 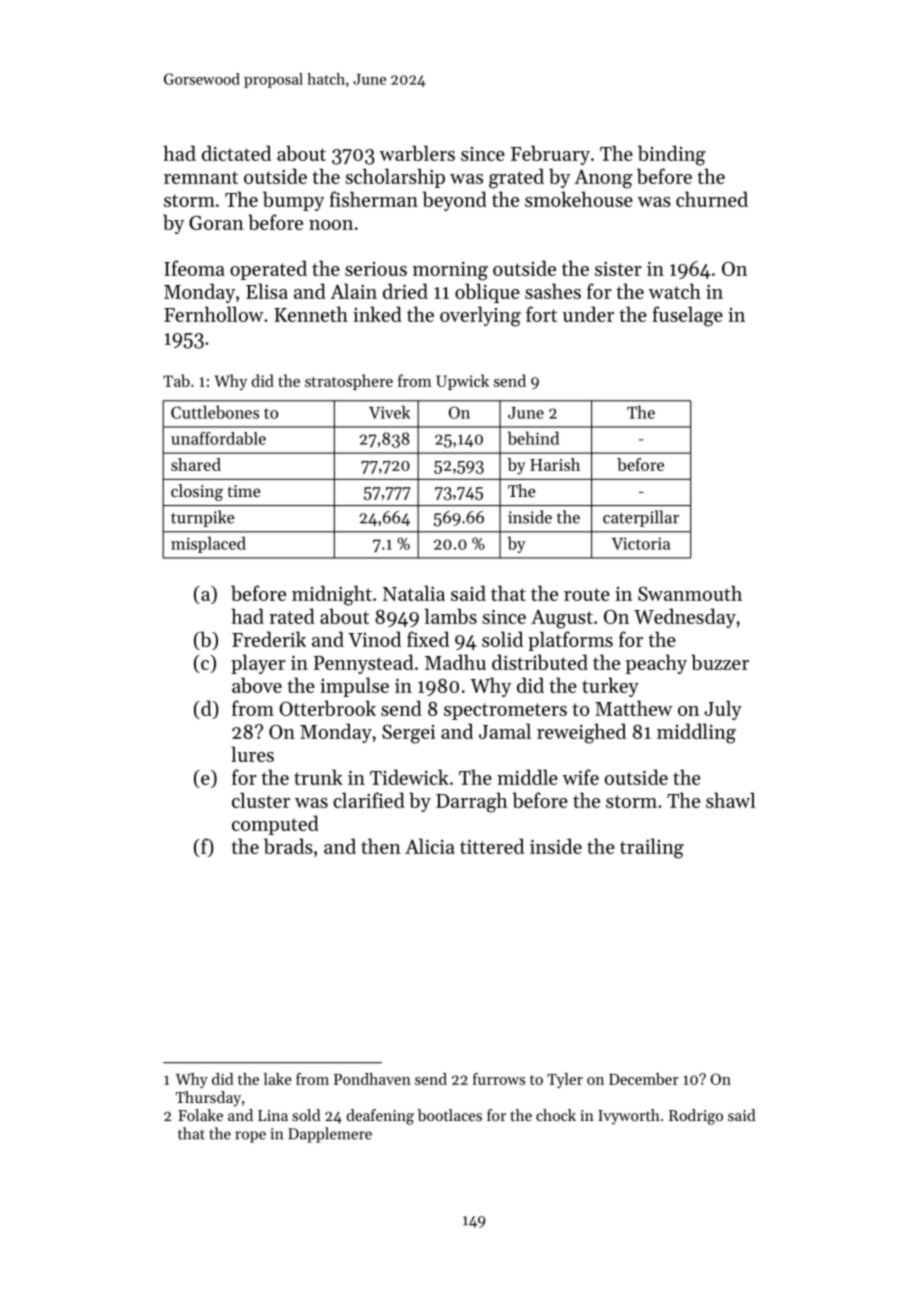 I want to click on middling, so click(x=696, y=733).
